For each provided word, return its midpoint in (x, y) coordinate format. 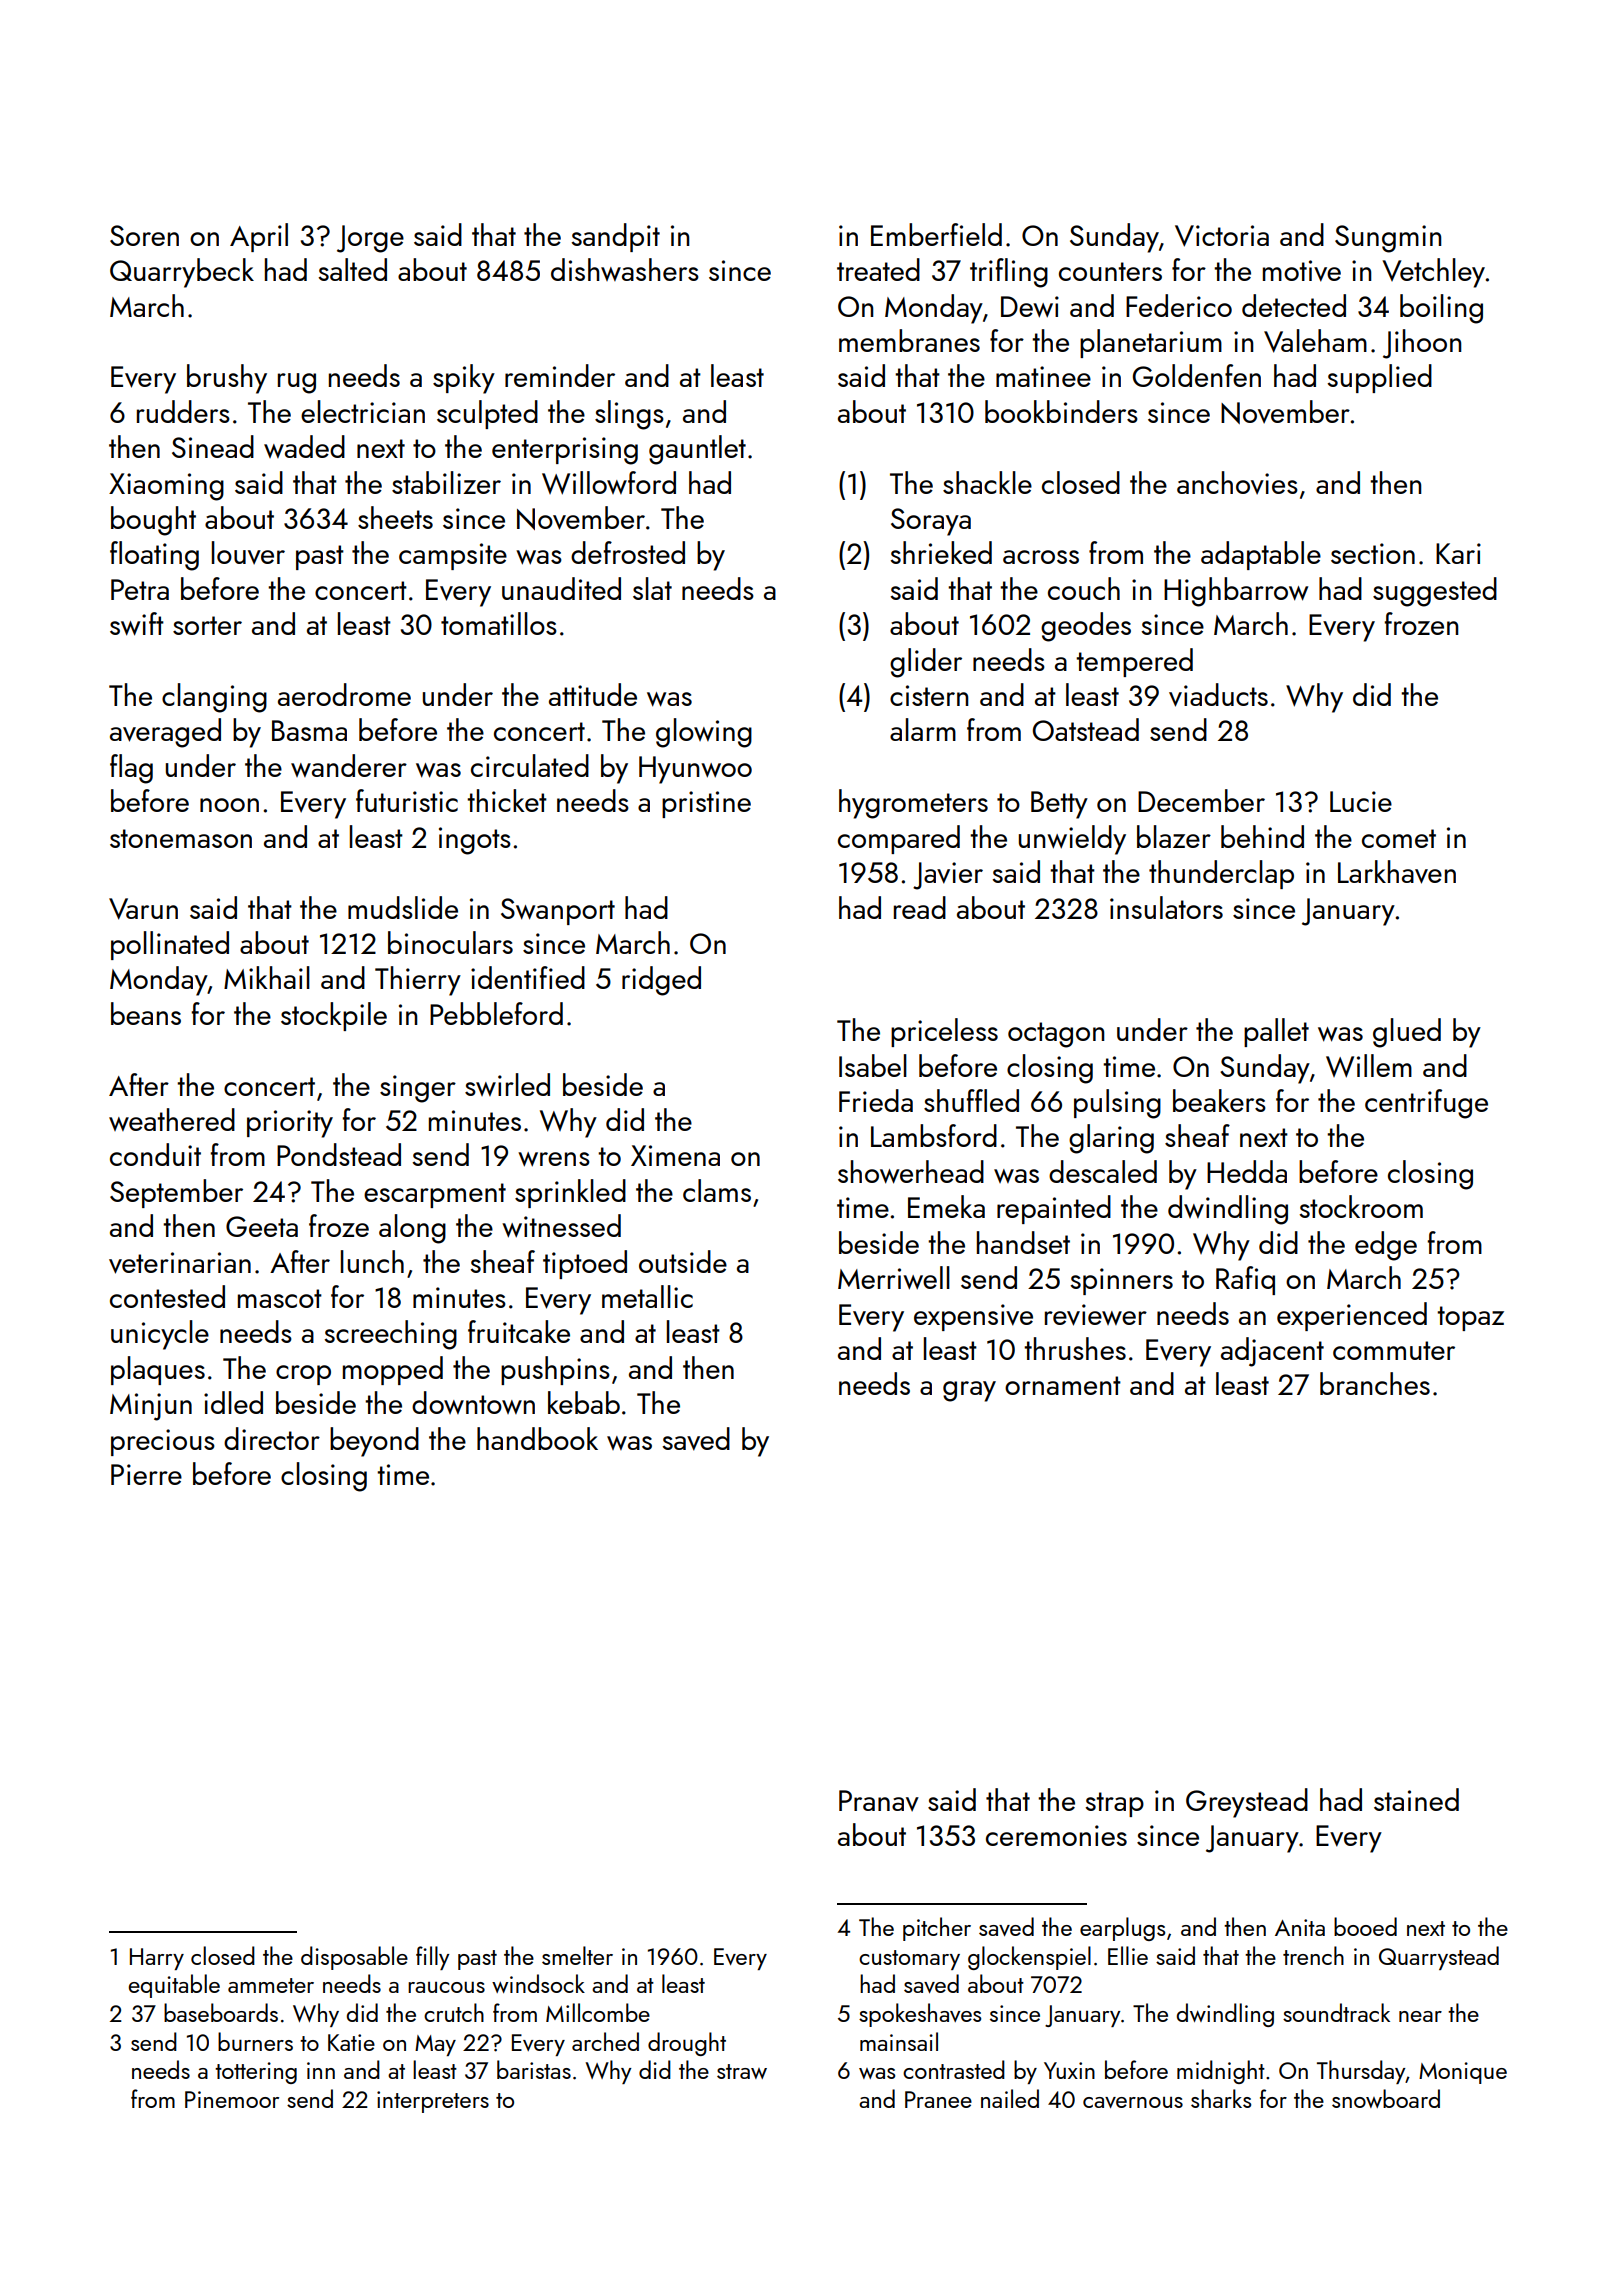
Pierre (146, 1474)
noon (229, 805)
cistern (929, 695)
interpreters (433, 2102)
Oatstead (1086, 729)
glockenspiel (1029, 1958)
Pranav (879, 1801)
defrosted (628, 552)
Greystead (1247, 1803)
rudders (183, 411)
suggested (1435, 592)
